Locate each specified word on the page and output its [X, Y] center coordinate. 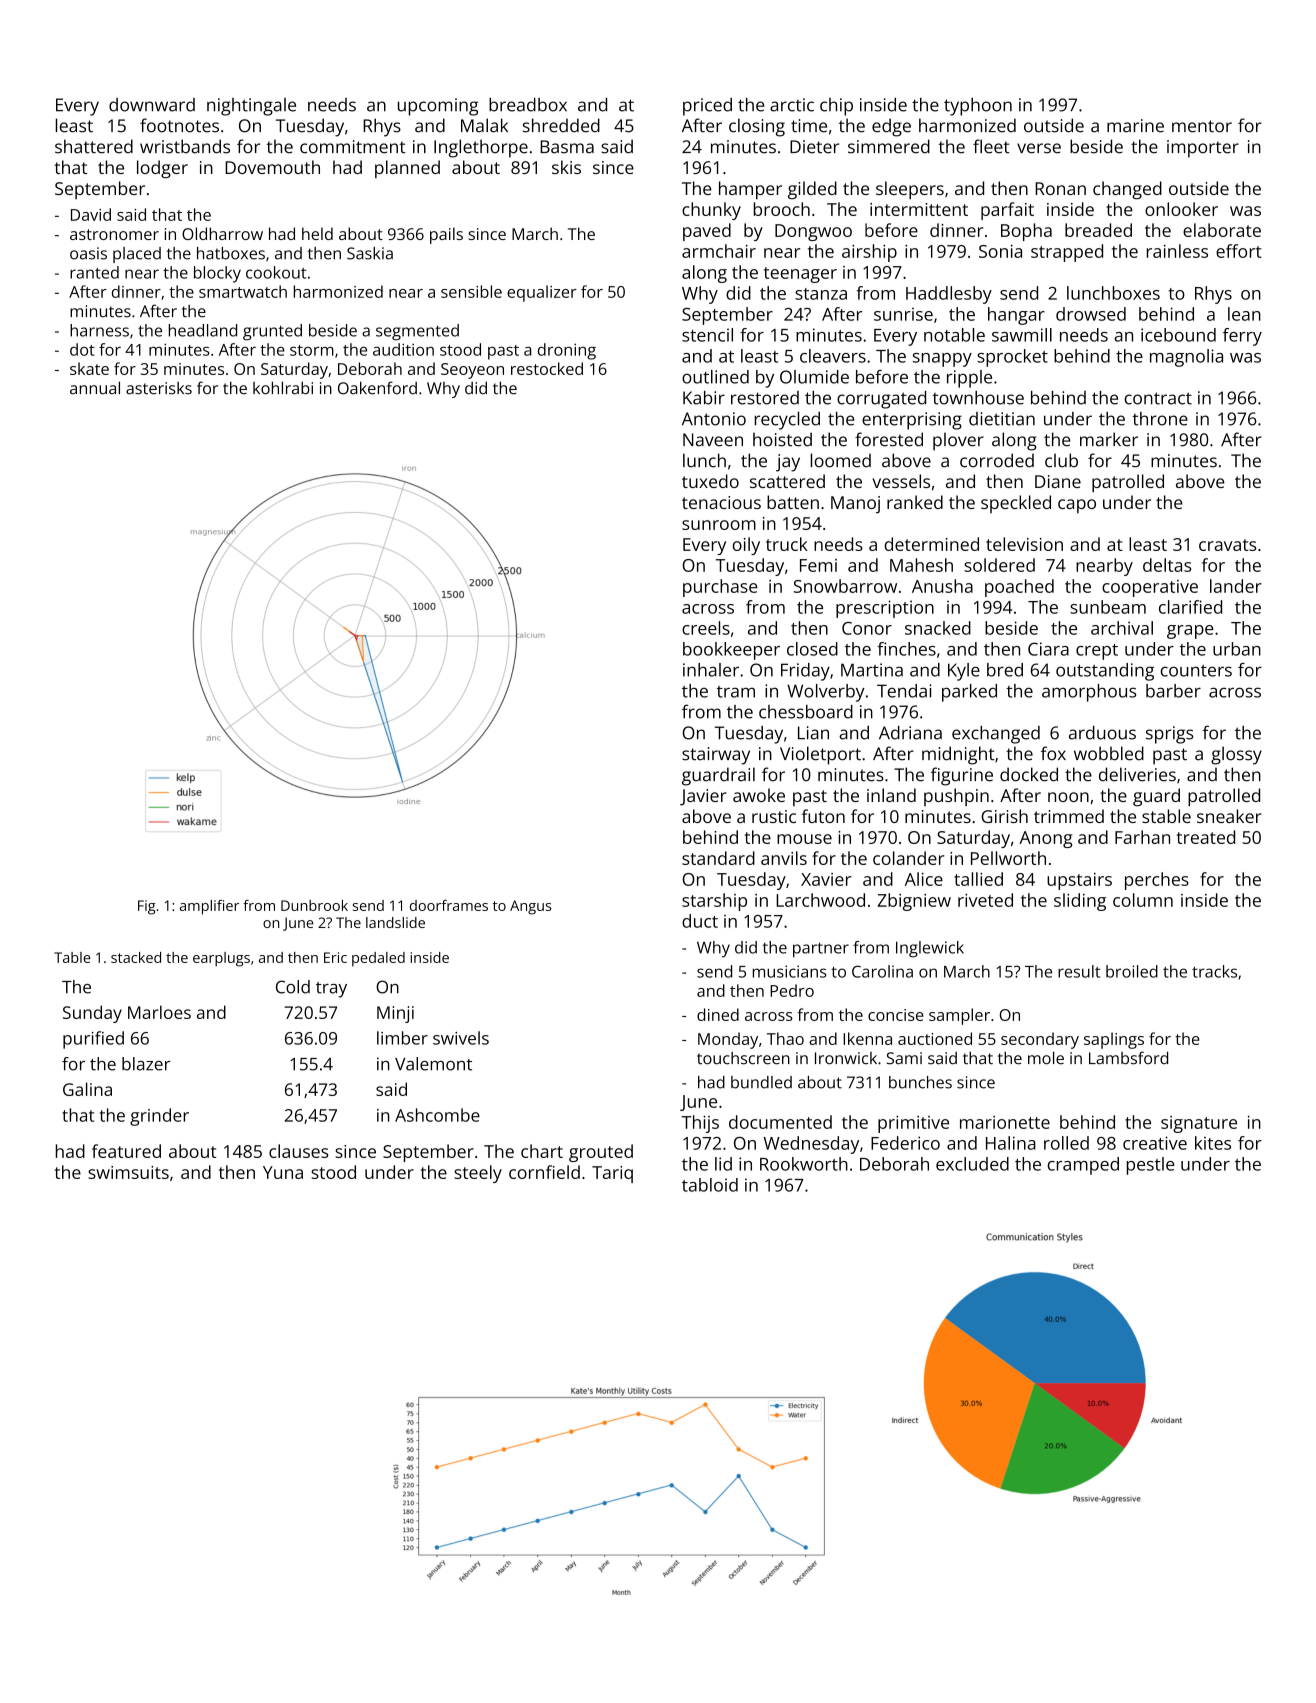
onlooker [1181, 209]
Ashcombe [437, 1115]
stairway [716, 756]
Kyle [964, 672]
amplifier [209, 907]
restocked [547, 368]
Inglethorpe [481, 148]
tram [736, 692]
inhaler [711, 670]
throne [1160, 419]
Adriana [910, 733]
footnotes [179, 125]
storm [312, 350]
